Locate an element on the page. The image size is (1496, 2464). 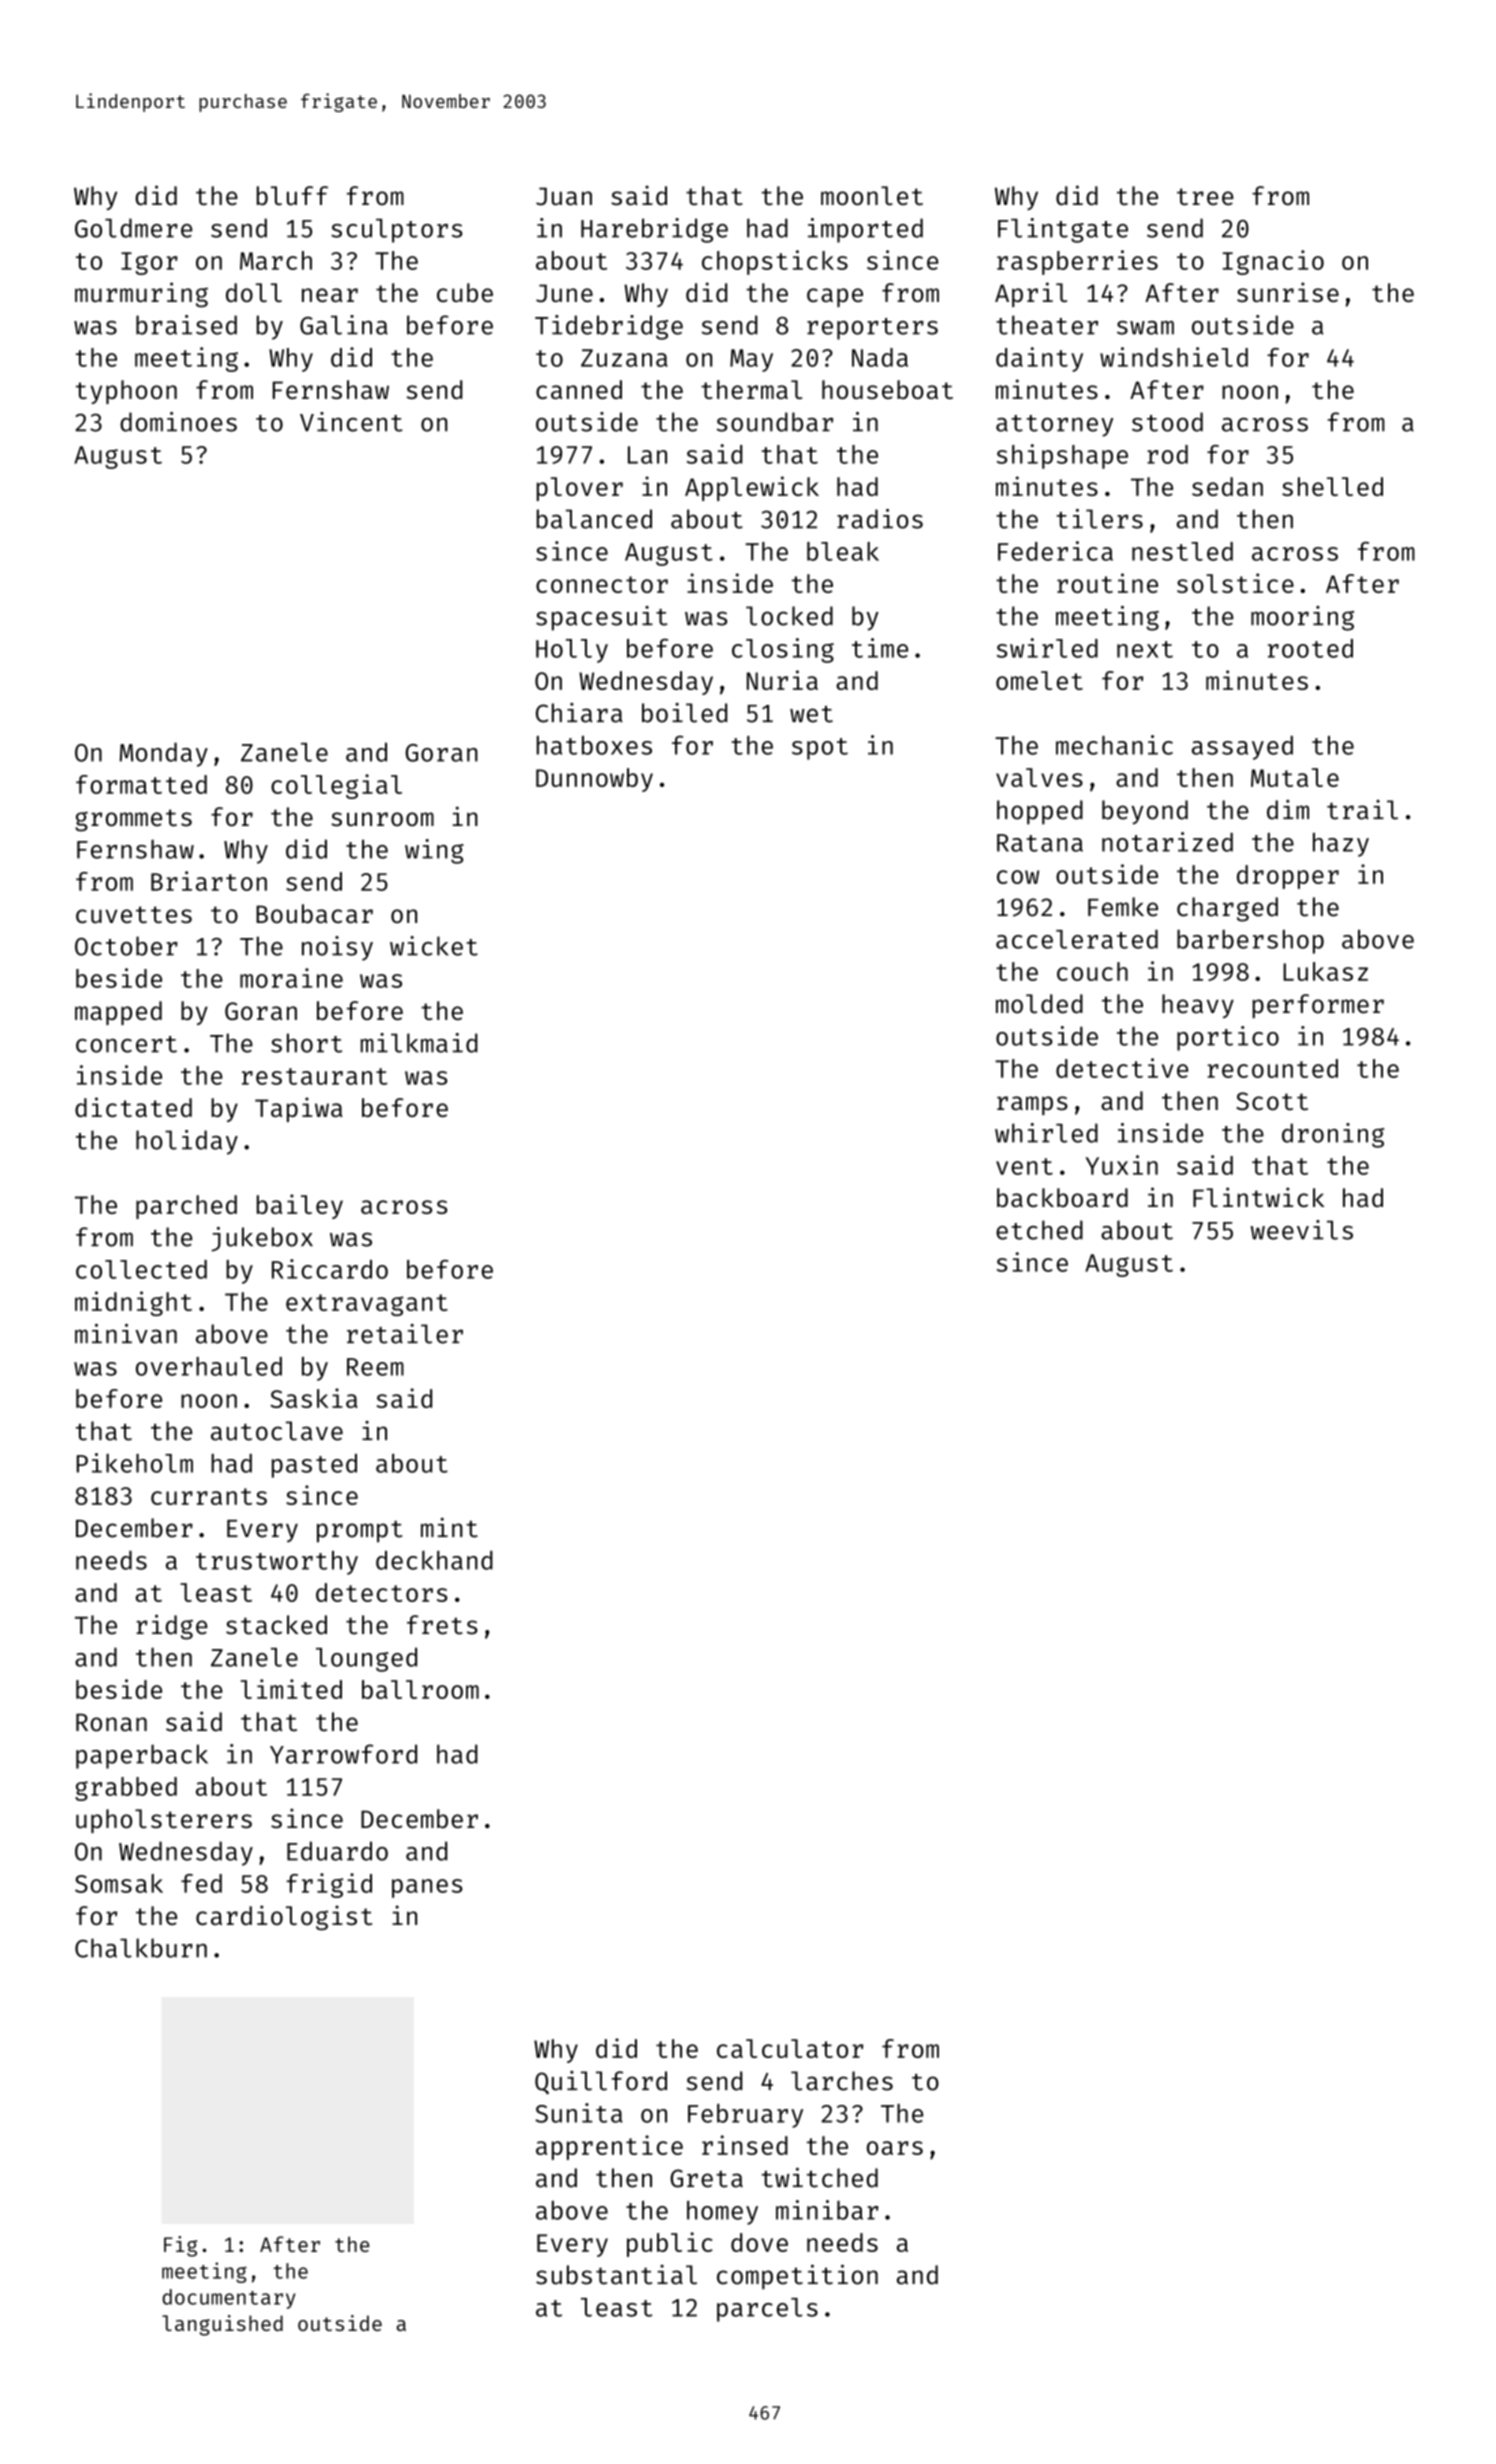
etched is located at coordinates (1039, 1230).
